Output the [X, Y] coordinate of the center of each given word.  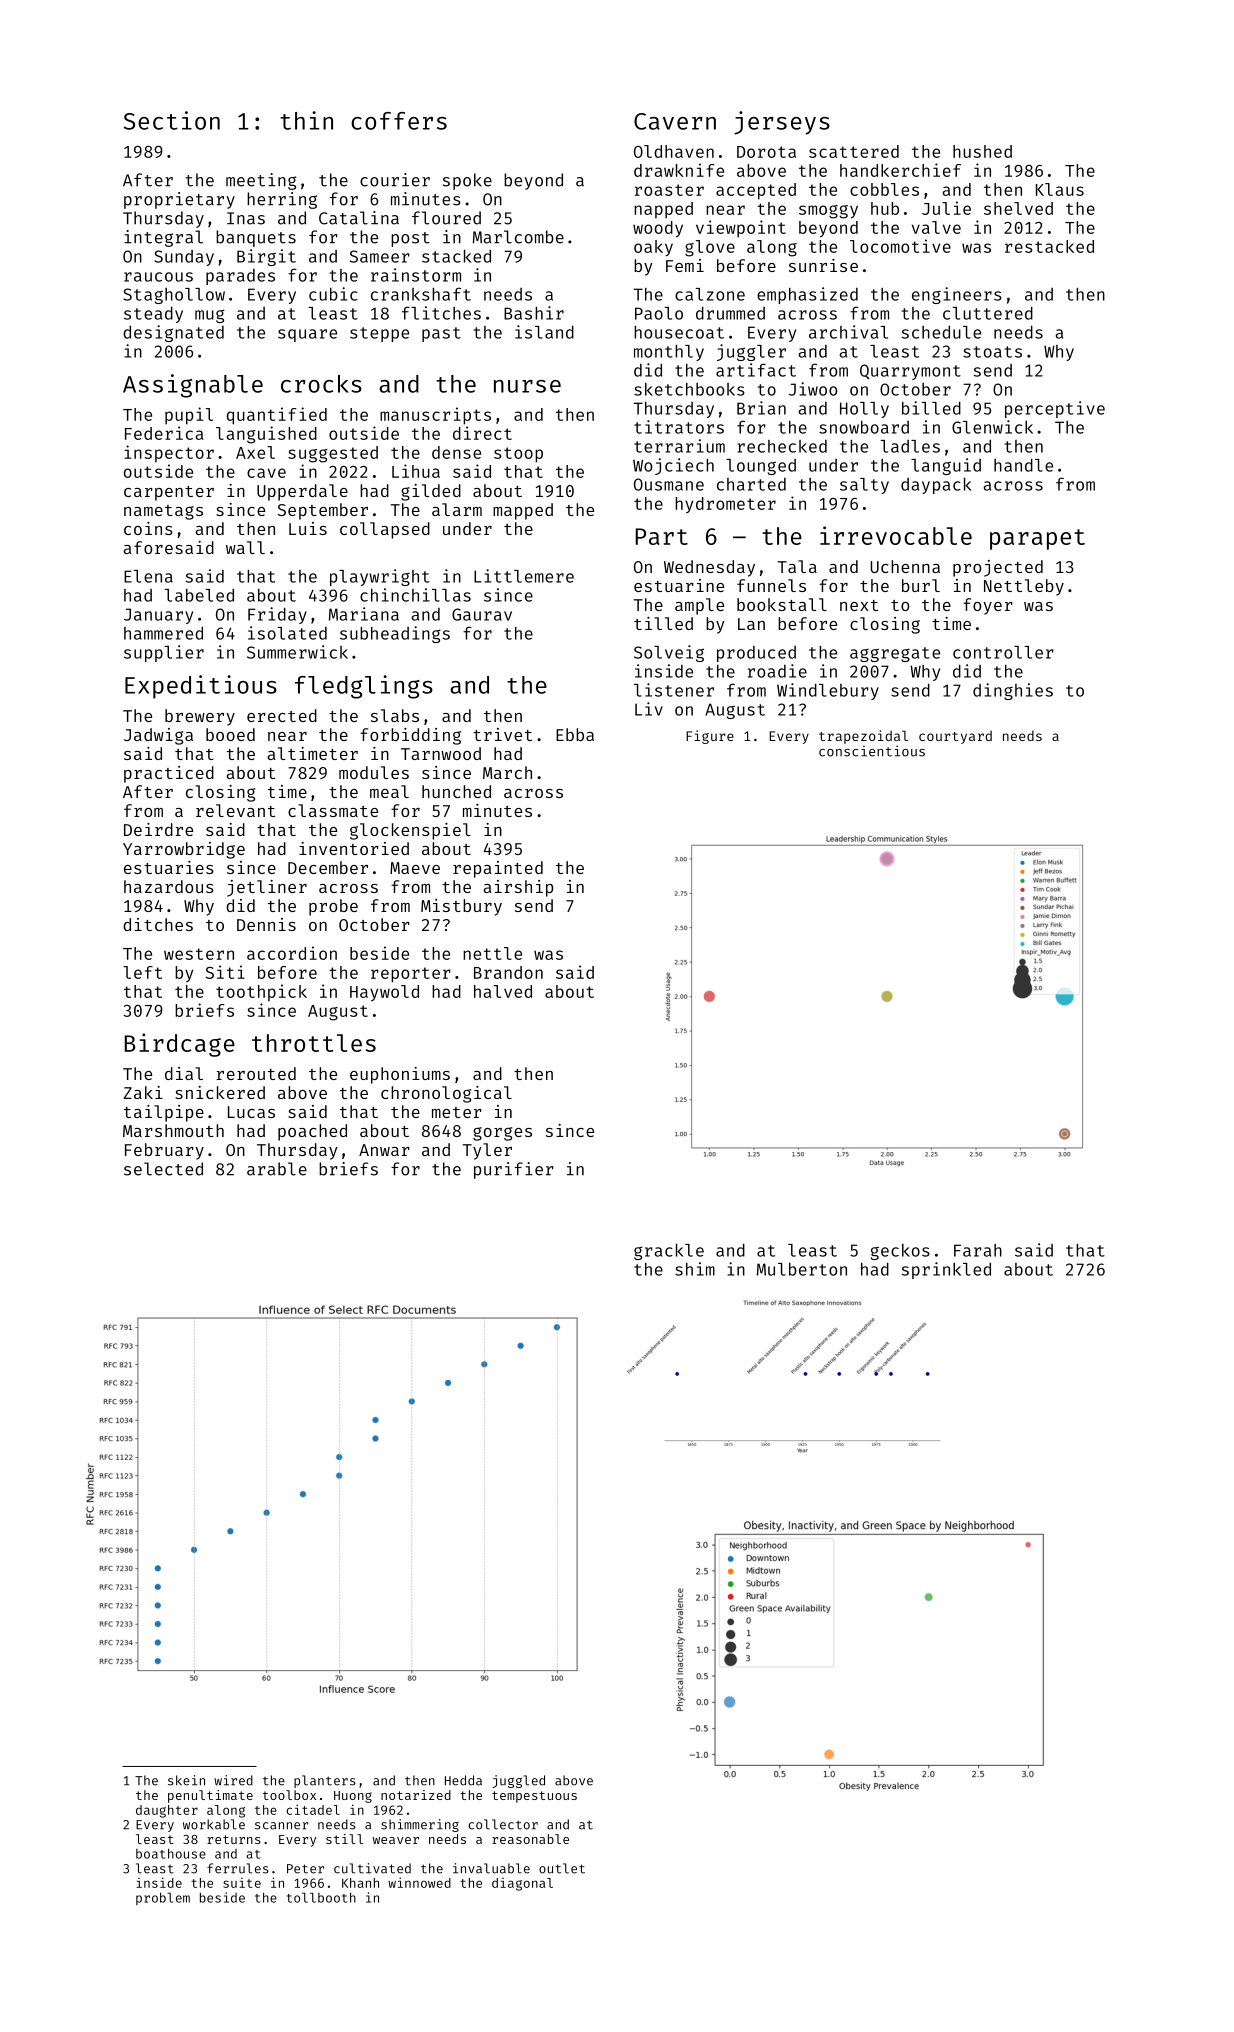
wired [233, 1780]
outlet [562, 1868]
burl [921, 585]
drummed [730, 313]
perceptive [1055, 409]
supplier [164, 653]
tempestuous [534, 1797]
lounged [761, 467]
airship [518, 888]
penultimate [210, 1796]
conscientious [872, 751]
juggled [518, 1781]
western [199, 954]
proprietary [179, 200]
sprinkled [946, 1270]
